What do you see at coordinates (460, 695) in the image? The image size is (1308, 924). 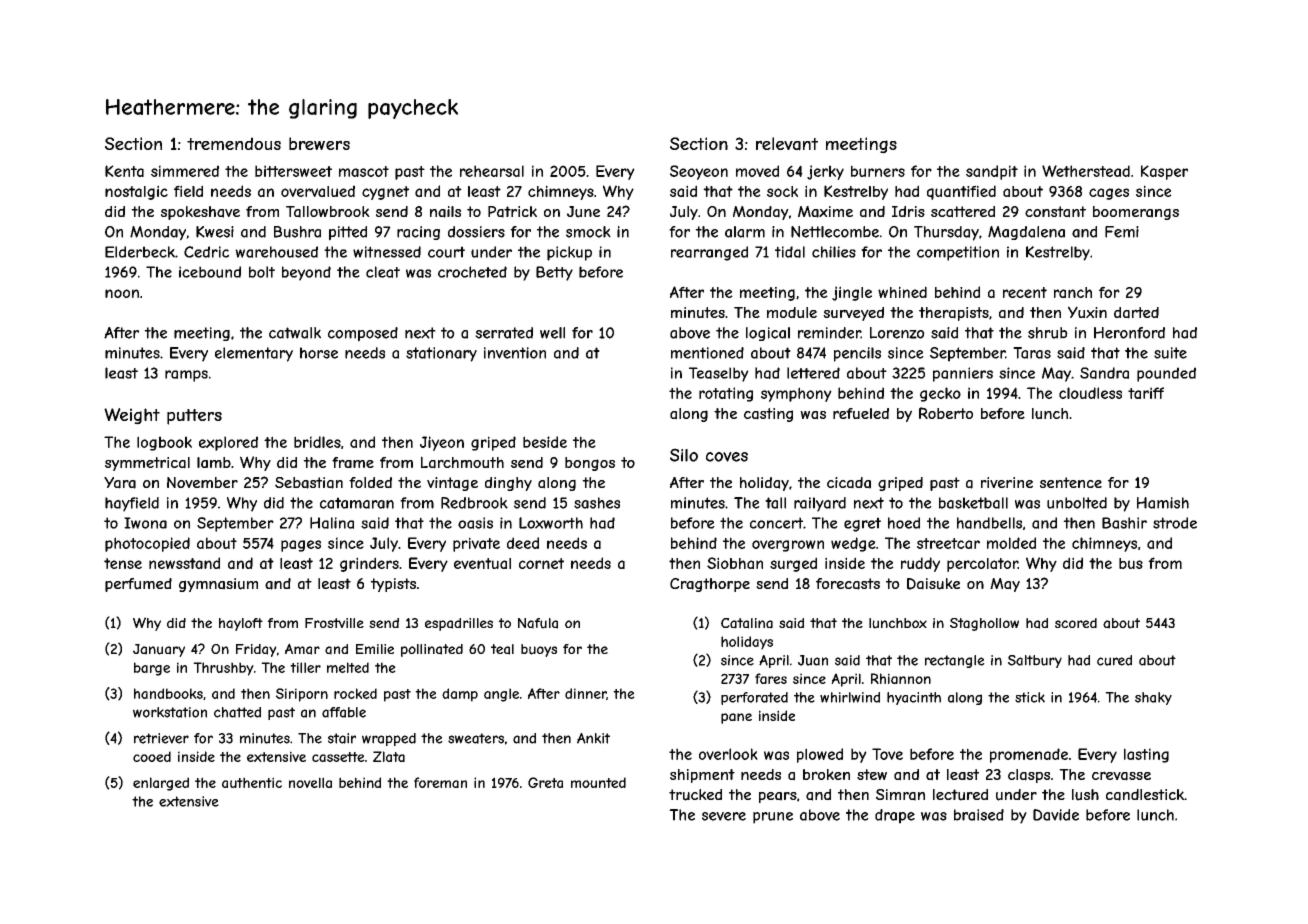 I see `damp` at bounding box center [460, 695].
